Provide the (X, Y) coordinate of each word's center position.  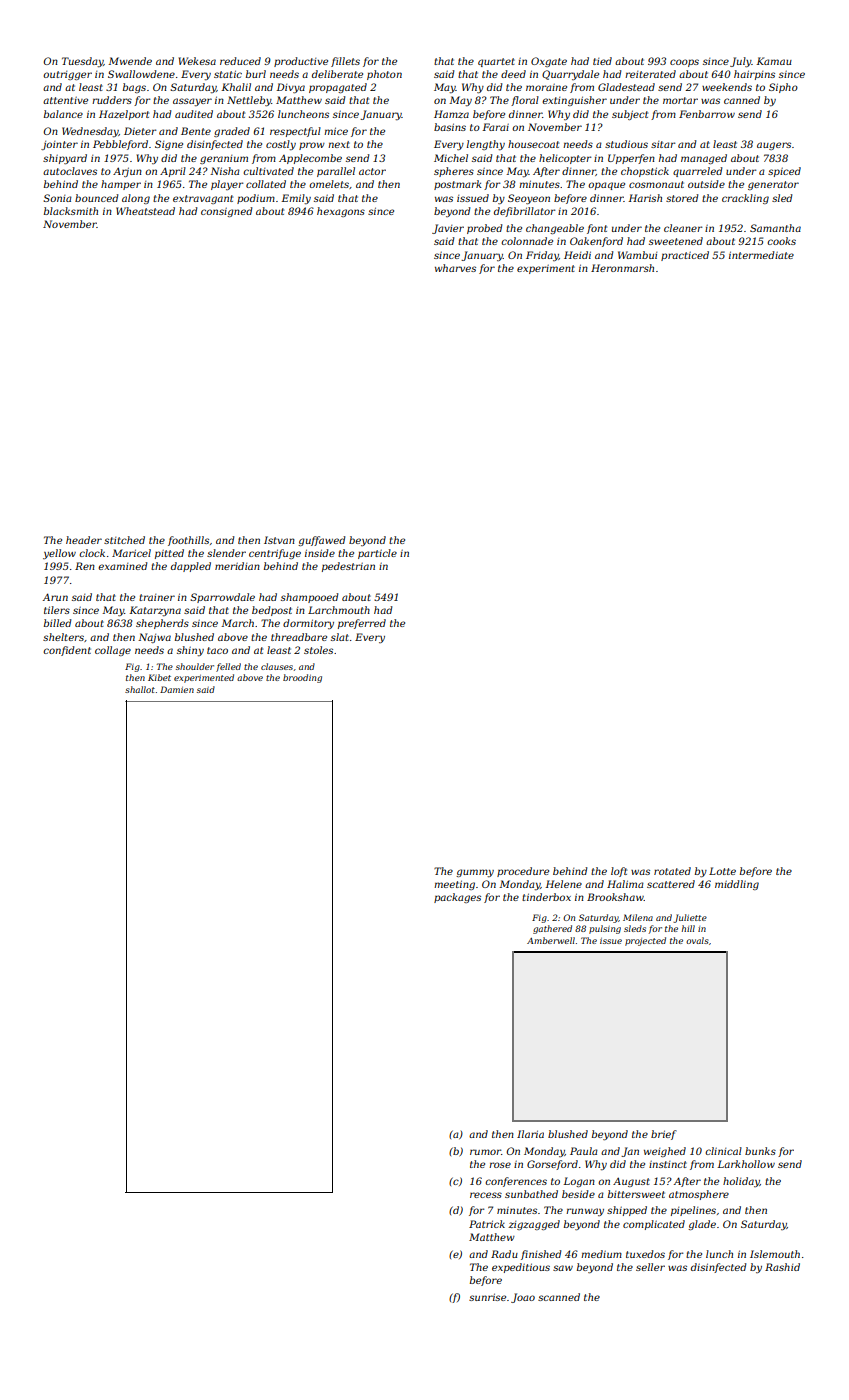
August (631, 1182)
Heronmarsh (622, 268)
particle (377, 554)
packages (457, 898)
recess (486, 1195)
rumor (485, 1152)
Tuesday (82, 62)
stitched (124, 540)
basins (450, 127)
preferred (362, 624)
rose (500, 1165)
